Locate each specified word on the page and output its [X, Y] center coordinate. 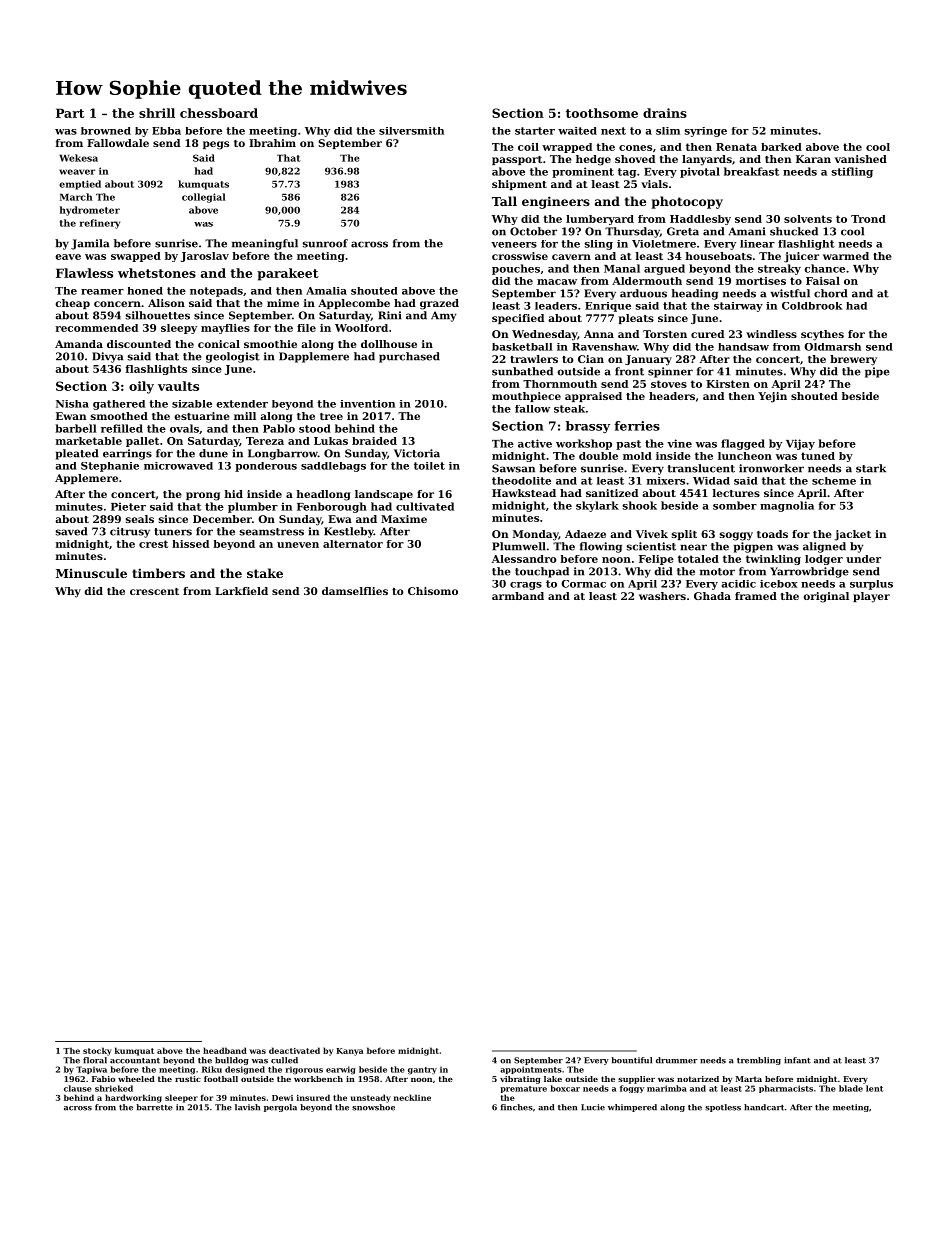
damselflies [355, 591]
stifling [852, 172]
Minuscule [91, 573]
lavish [247, 1107]
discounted [139, 344]
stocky [97, 1051]
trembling [759, 1061]
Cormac [583, 584]
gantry [422, 1070]
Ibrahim [272, 143]
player [871, 597]
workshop [584, 444]
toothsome [602, 113]
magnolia [787, 506]
